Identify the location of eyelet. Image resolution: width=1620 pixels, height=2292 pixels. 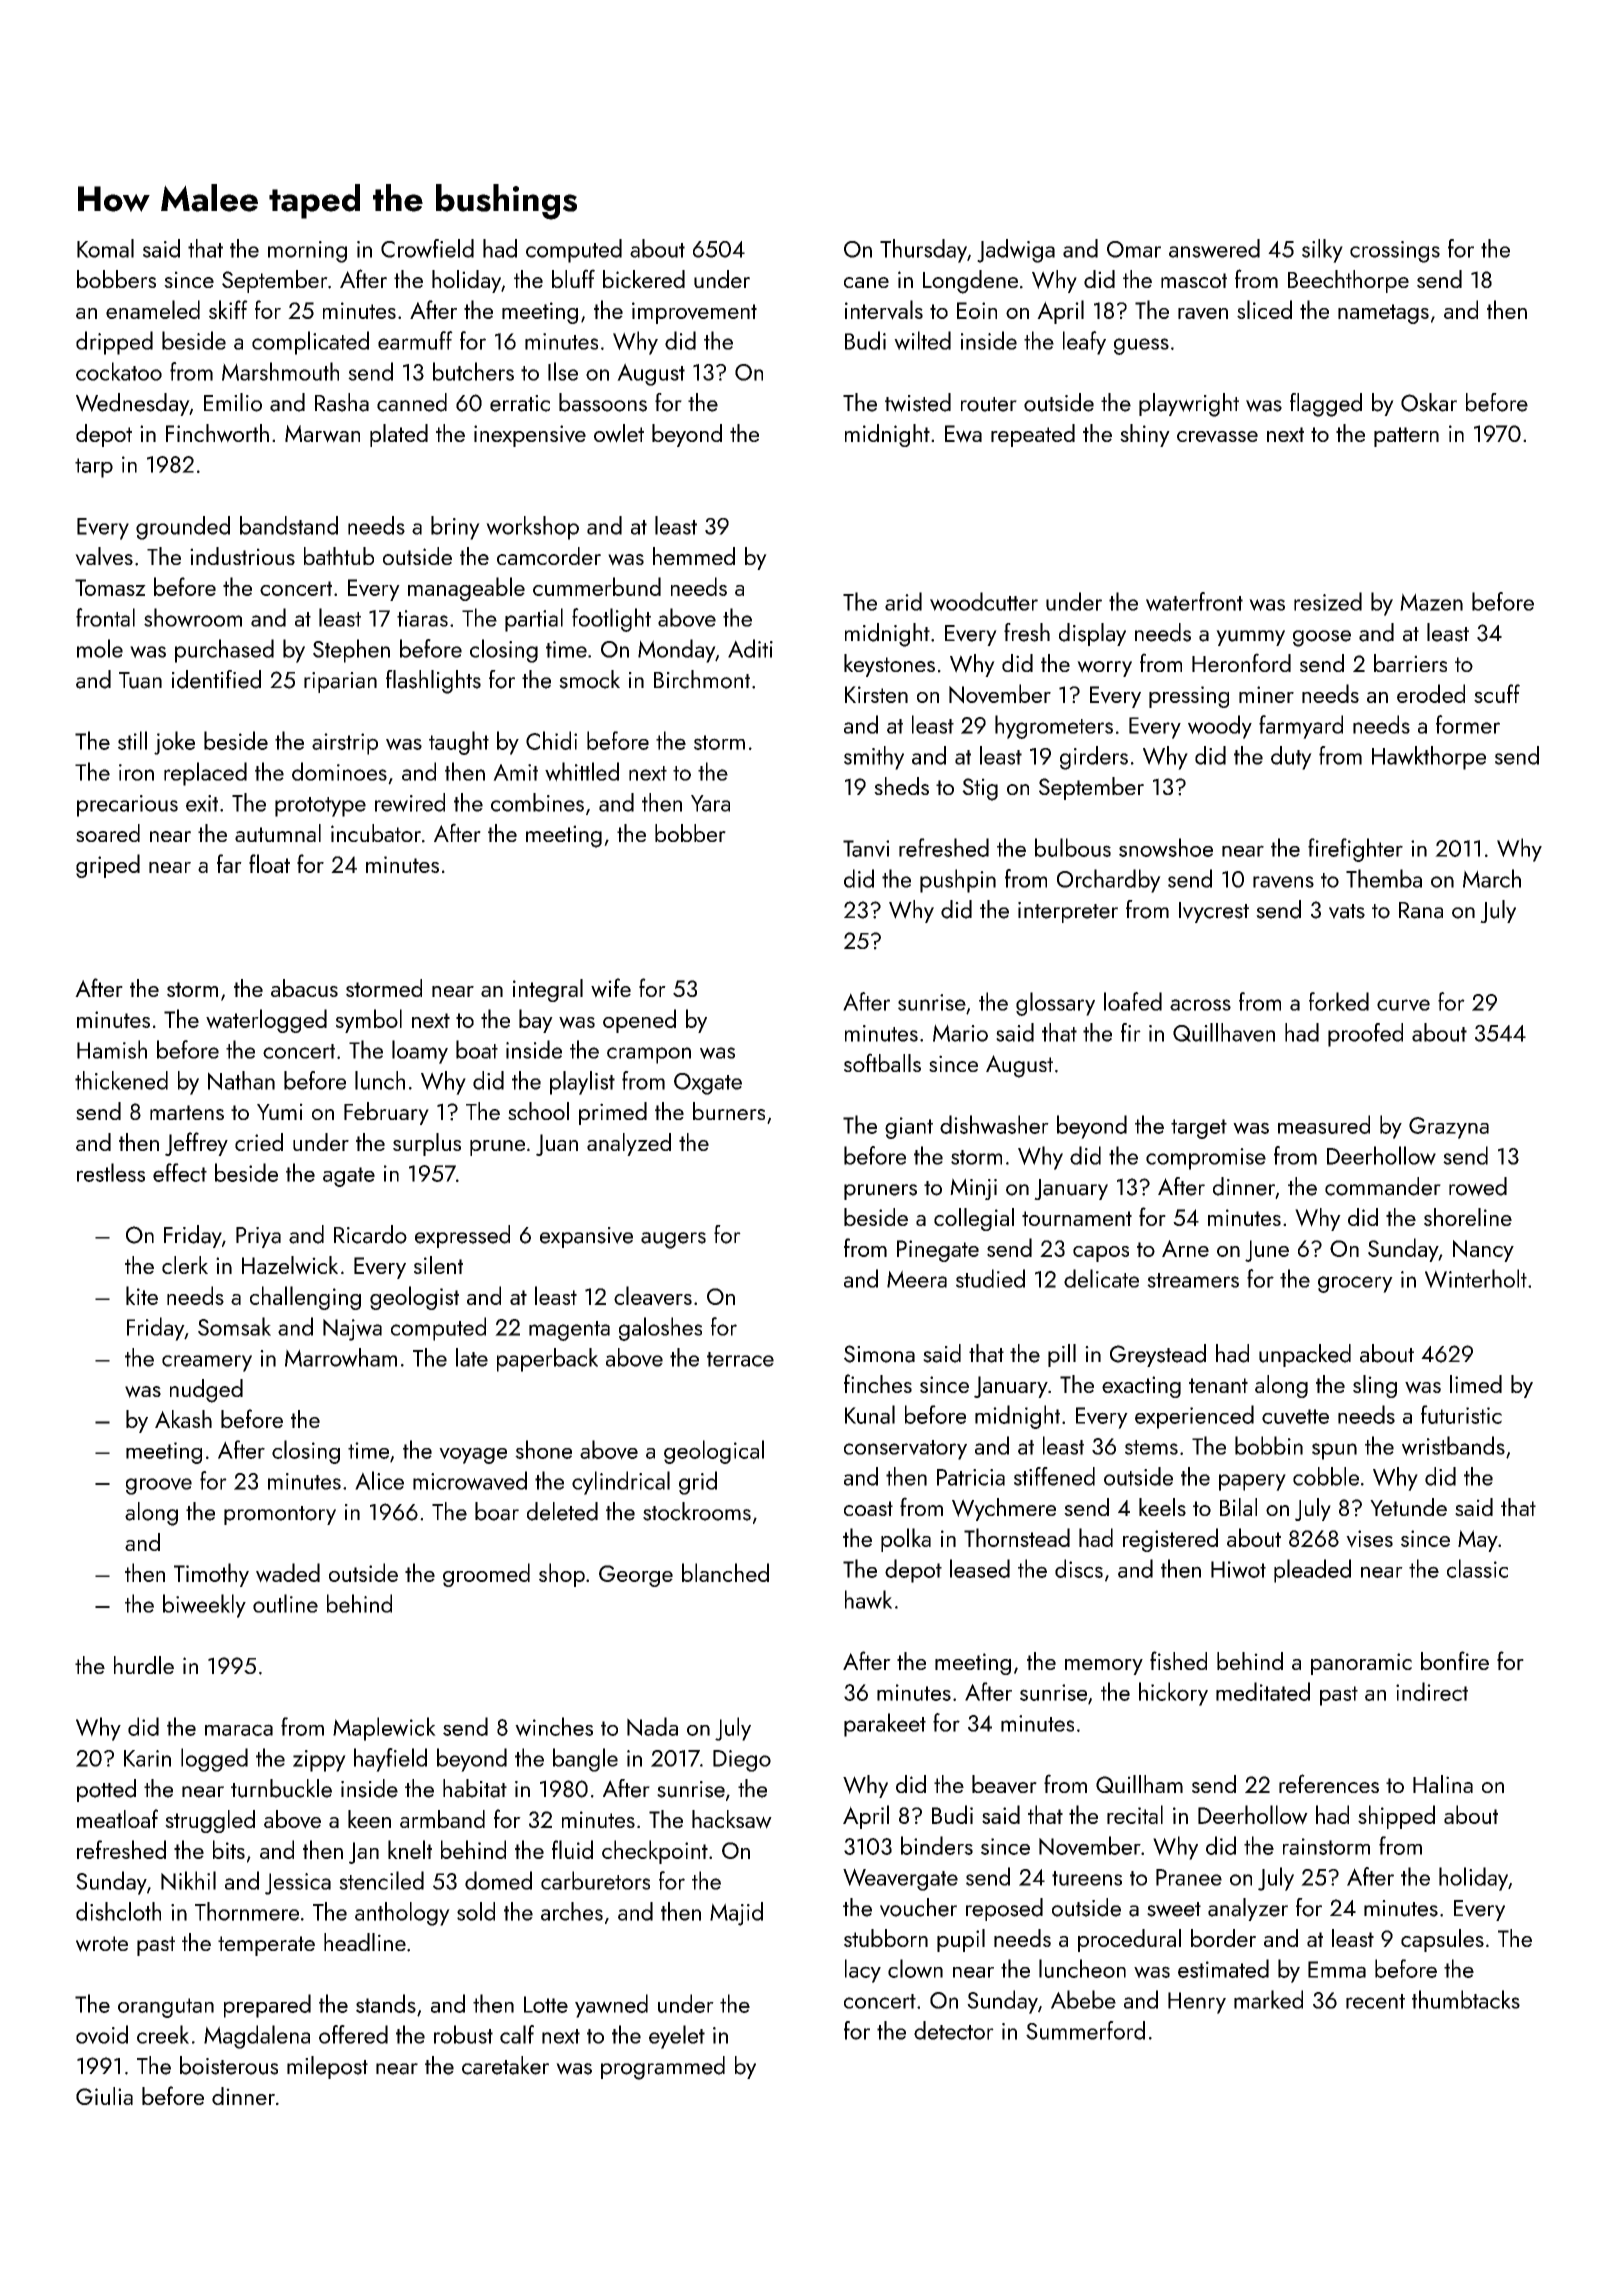
(677, 2037).
